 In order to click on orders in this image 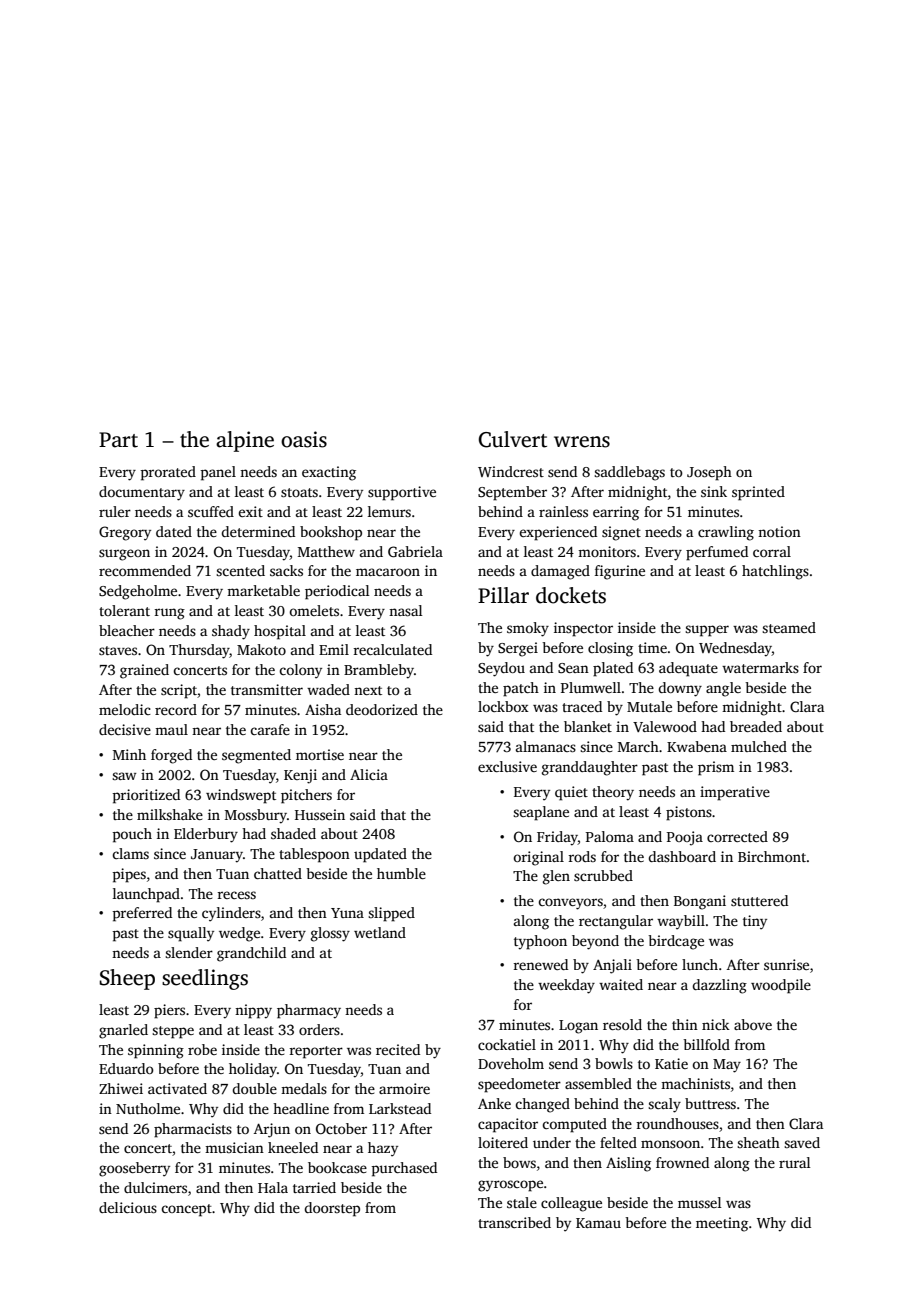, I will do `click(319, 1029)`.
